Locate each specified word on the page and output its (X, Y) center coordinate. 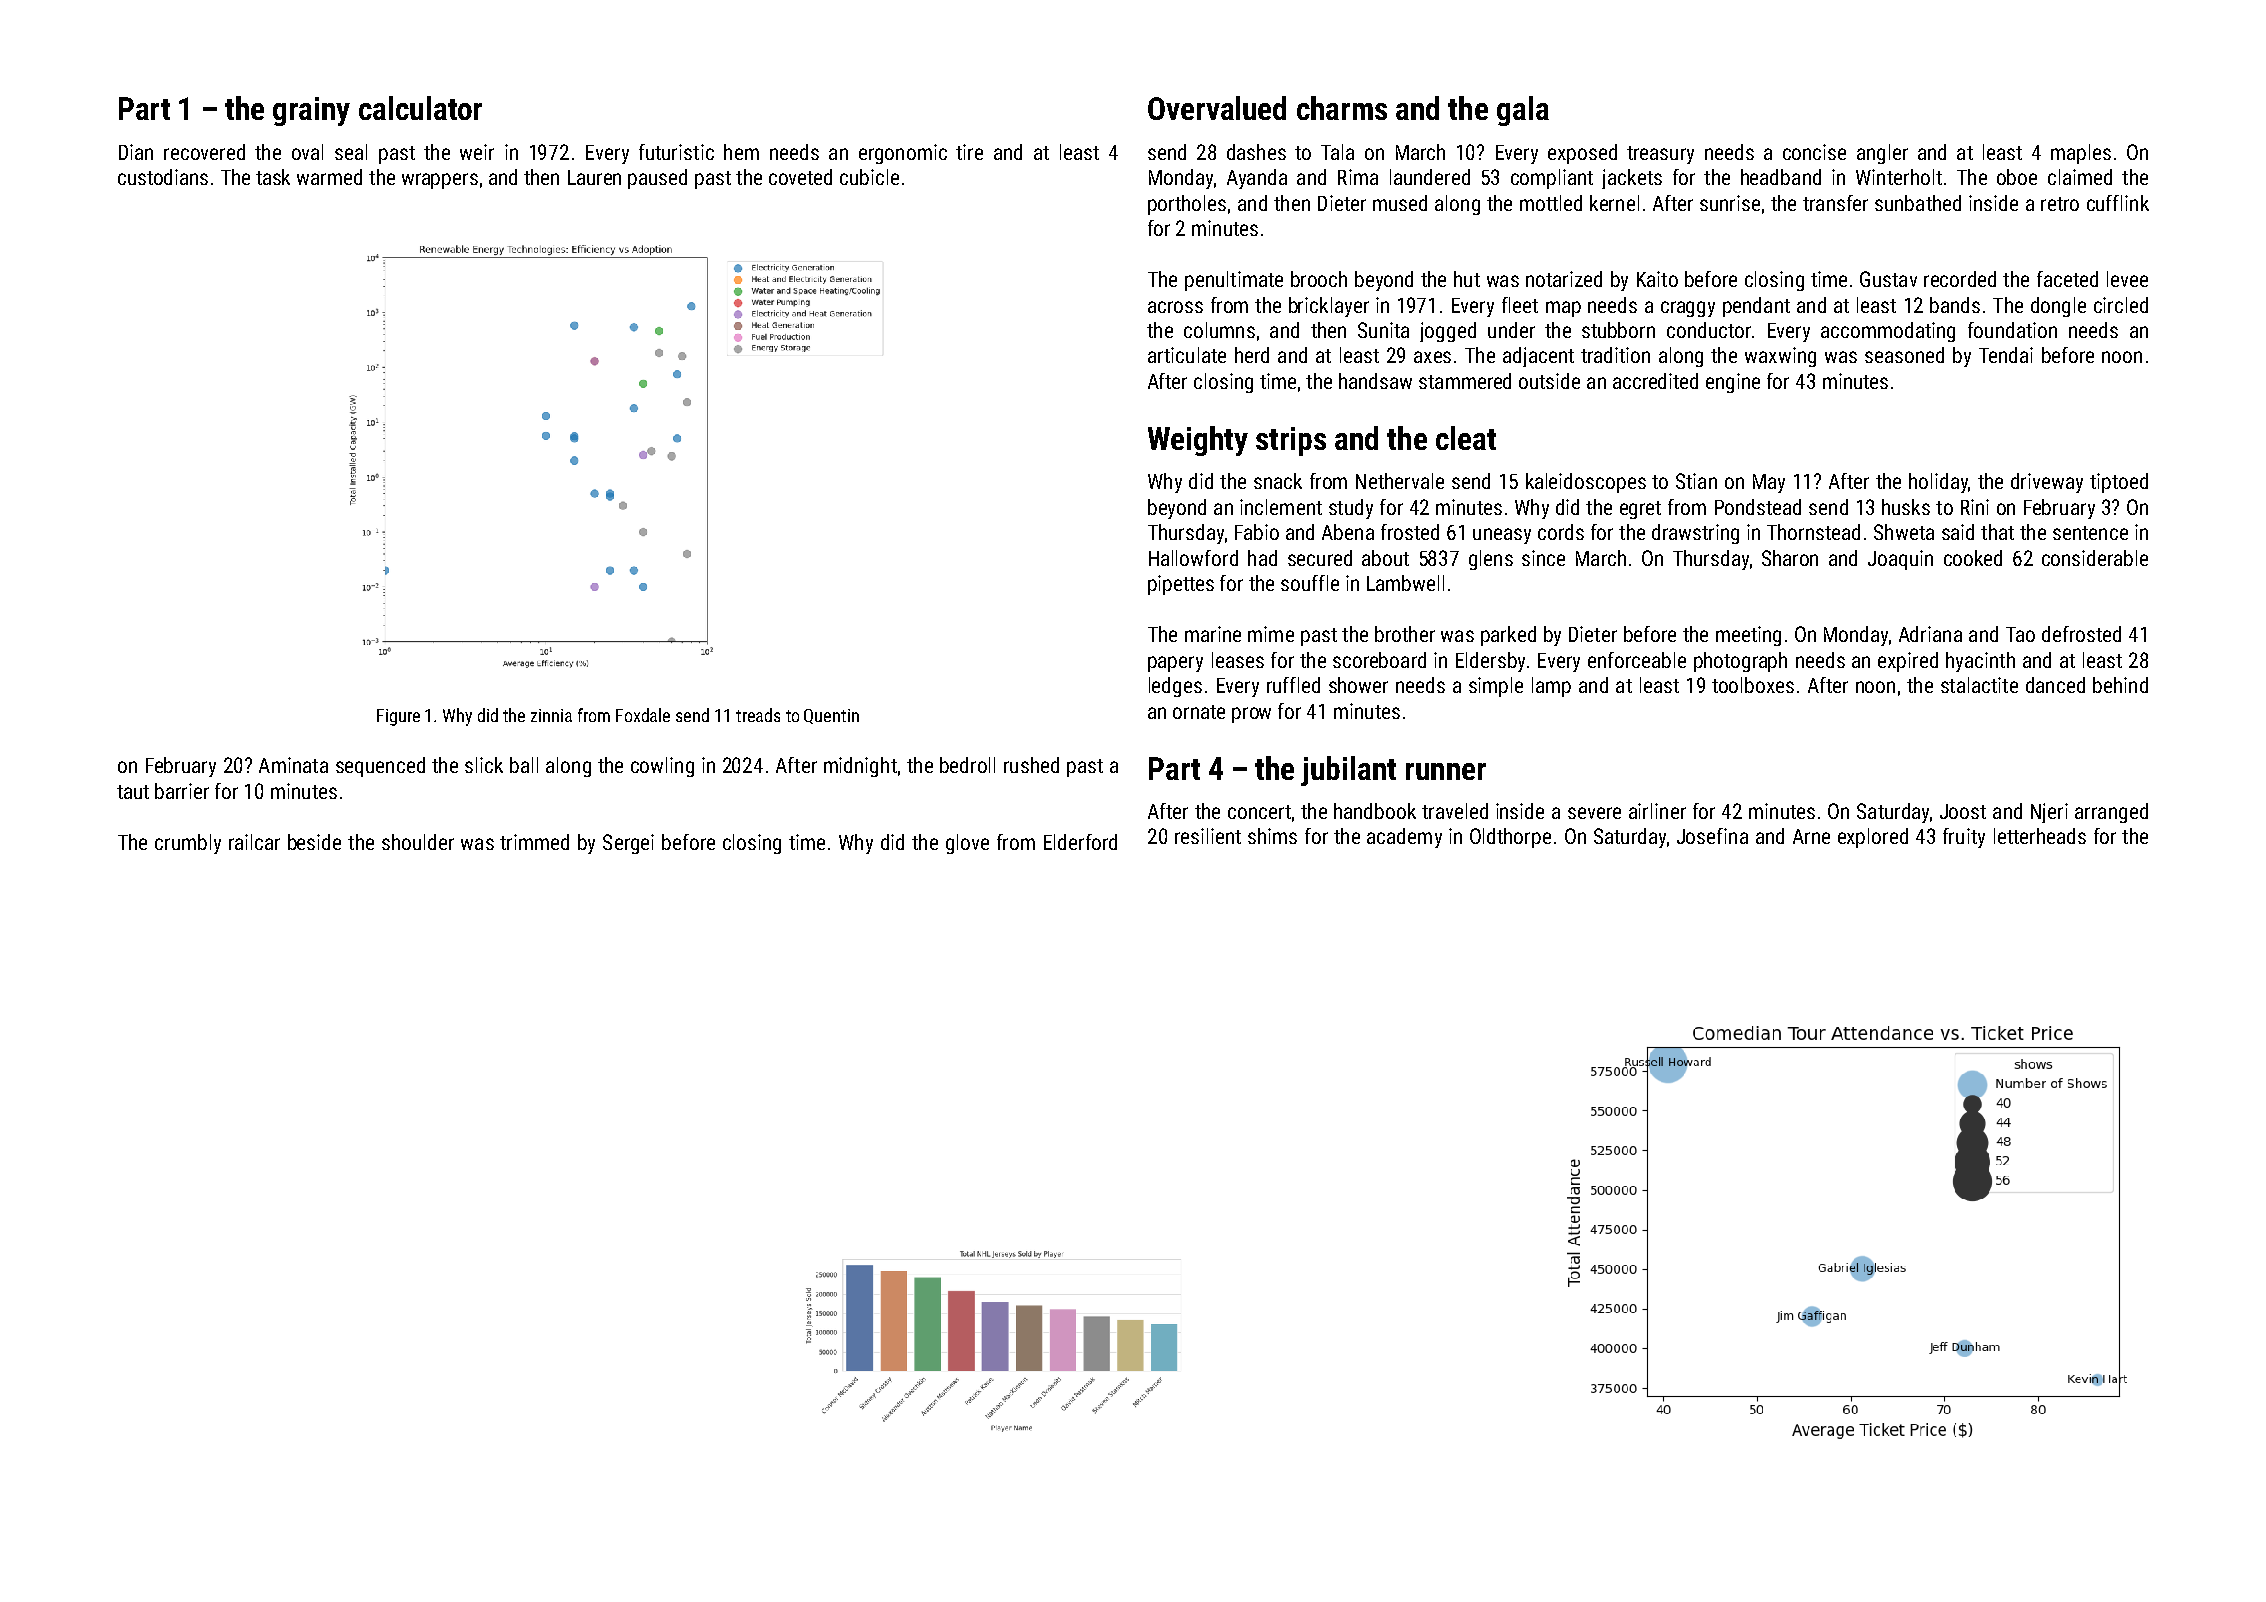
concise (1814, 152)
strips (1291, 441)
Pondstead (1758, 507)
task (273, 177)
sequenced (380, 767)
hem (741, 152)
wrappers (440, 181)
